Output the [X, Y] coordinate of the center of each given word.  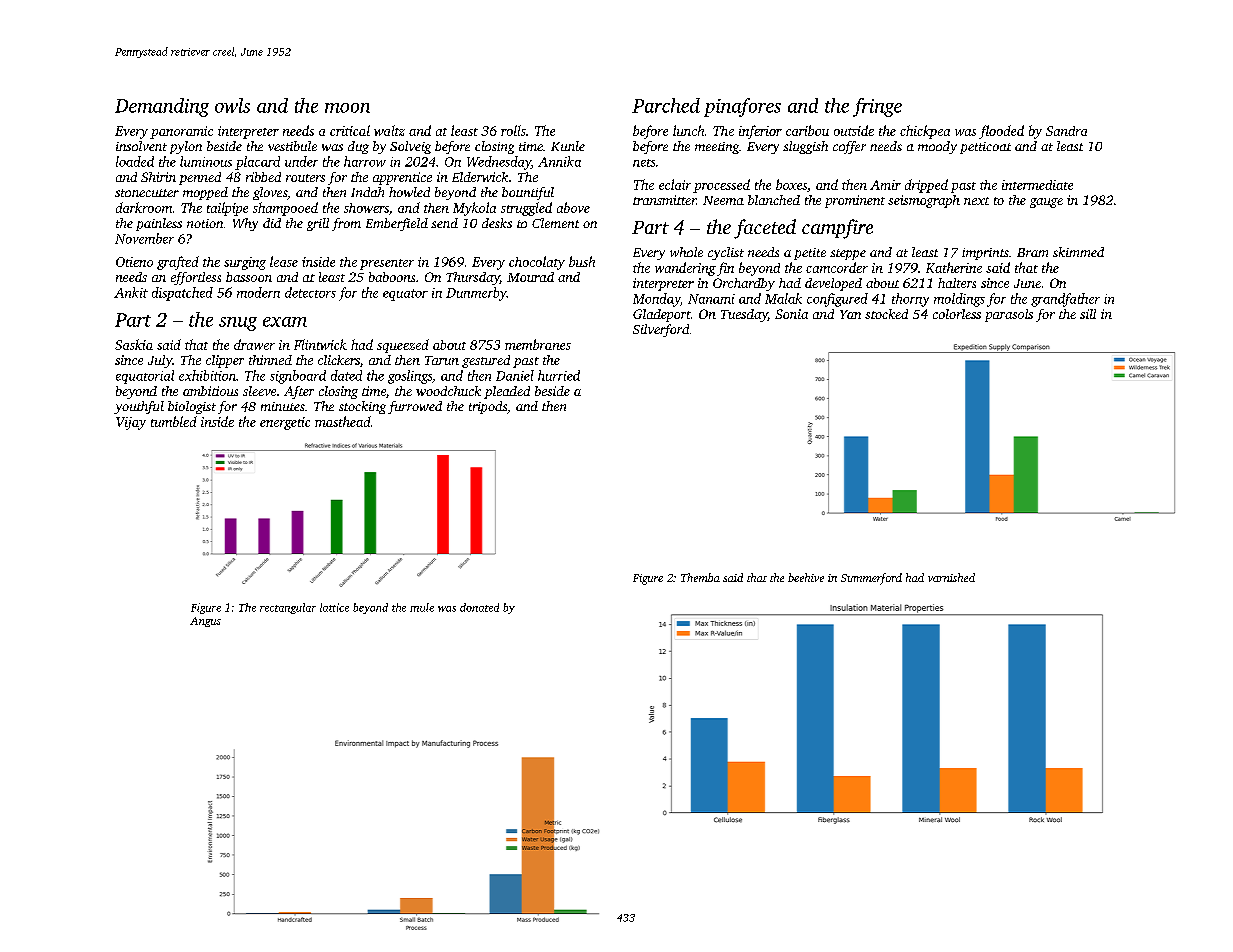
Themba [700, 577]
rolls [513, 130]
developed [833, 284]
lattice [334, 607]
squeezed [403, 346]
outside [854, 130]
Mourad [530, 277]
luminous [206, 161]
